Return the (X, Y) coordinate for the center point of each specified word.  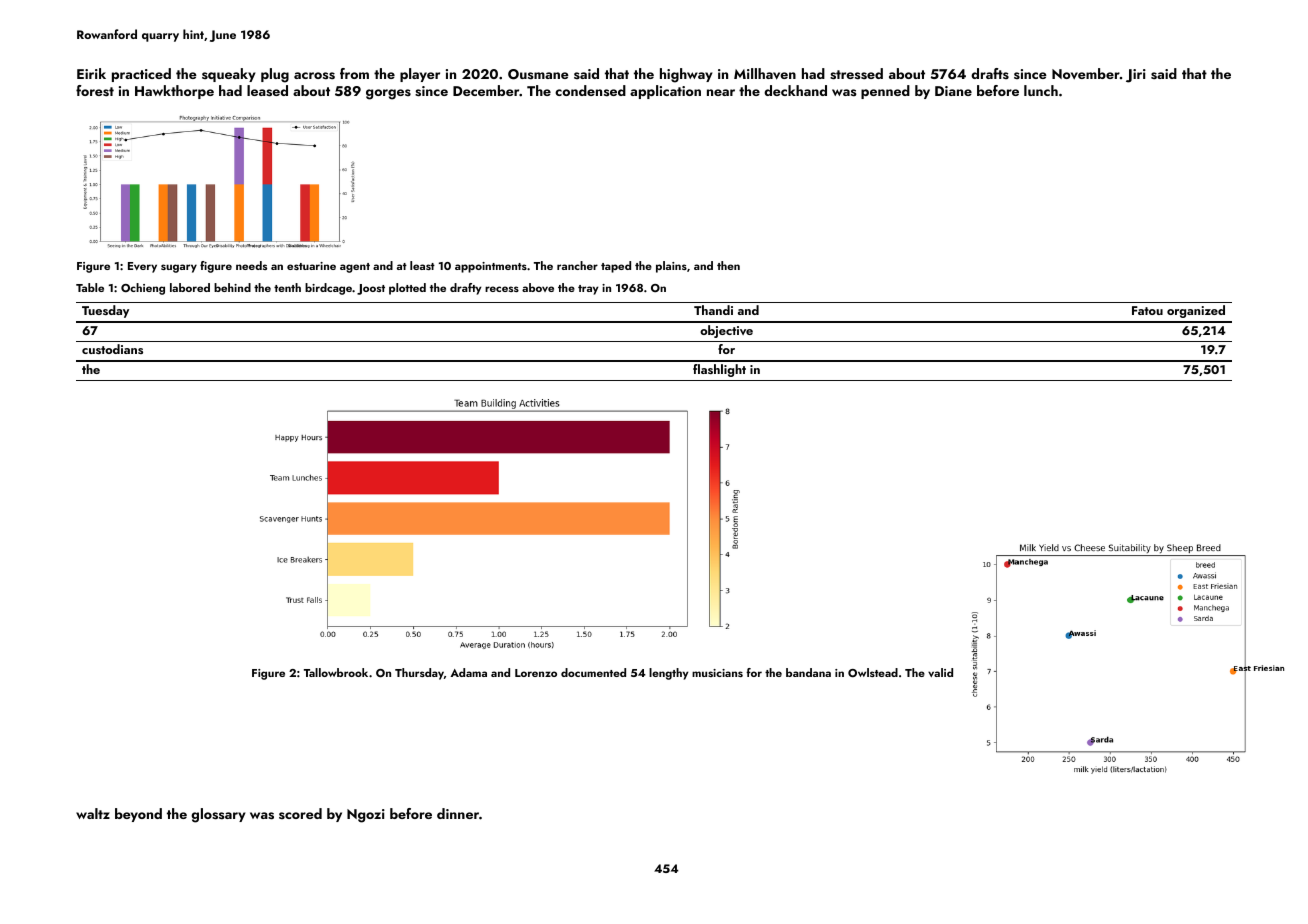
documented (593, 672)
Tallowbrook (336, 672)
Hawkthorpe (174, 92)
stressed (856, 74)
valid (940, 672)
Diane (953, 91)
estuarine (311, 266)
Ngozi (366, 816)
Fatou (1147, 310)
